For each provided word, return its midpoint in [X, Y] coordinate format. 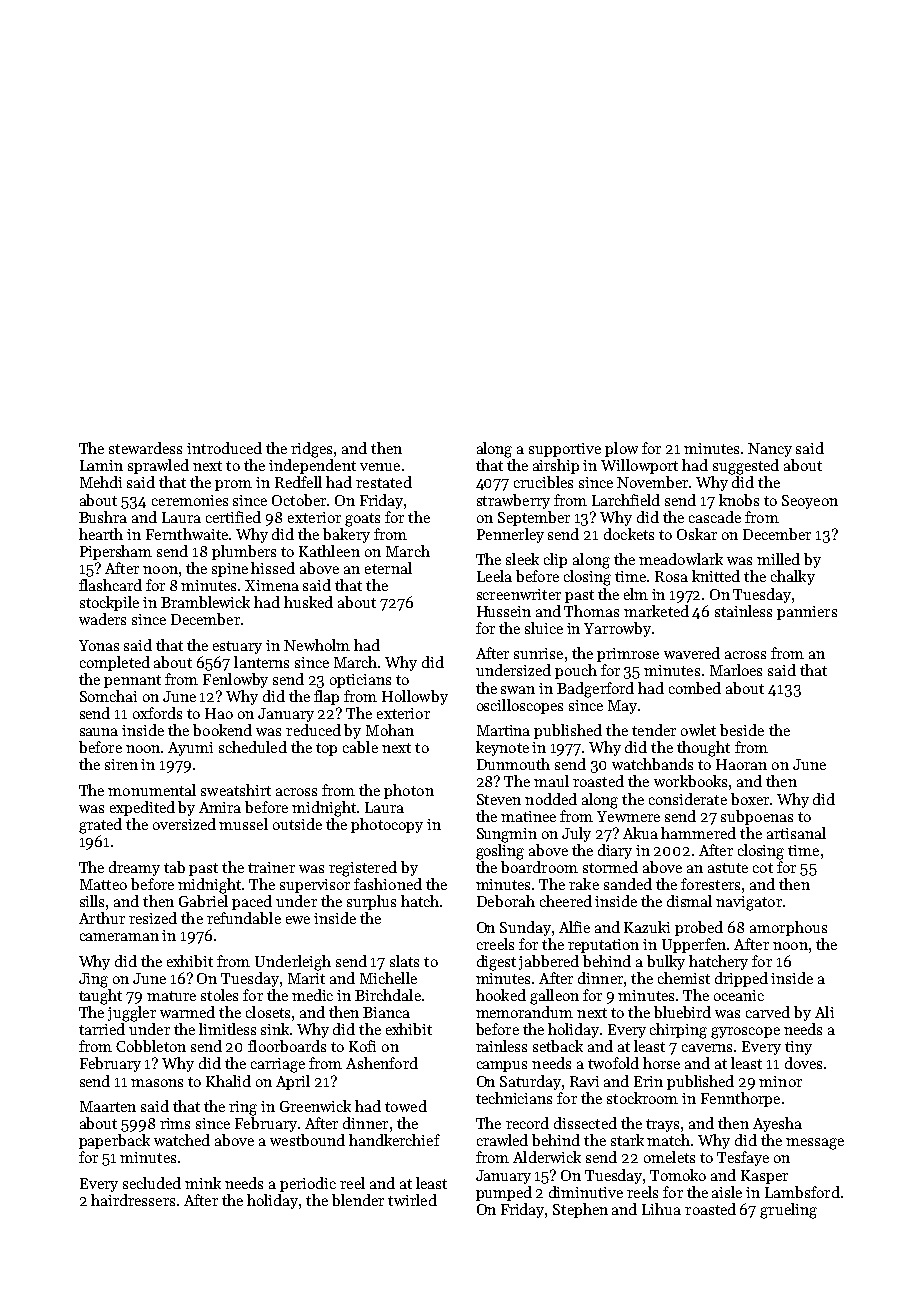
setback [558, 1046]
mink [203, 1183]
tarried [102, 1029]
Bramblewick [205, 602]
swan [518, 690]
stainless [743, 611]
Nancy [770, 450]
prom [233, 485]
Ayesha [777, 1124]
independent [312, 466]
